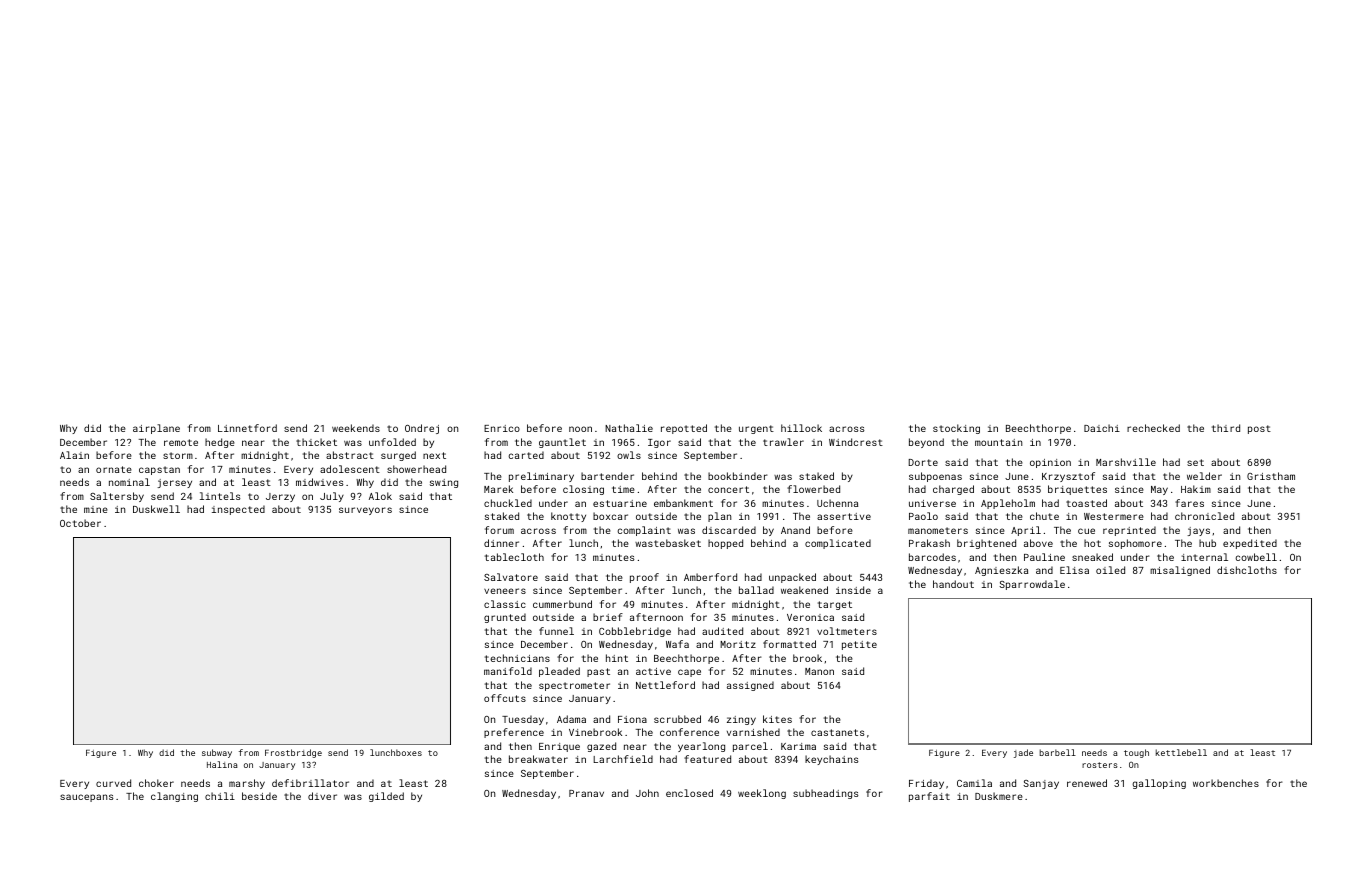 The width and height of the screenshot is (1372, 887). Describe the element at coordinates (859, 645) in the screenshot. I see `petite` at that location.
